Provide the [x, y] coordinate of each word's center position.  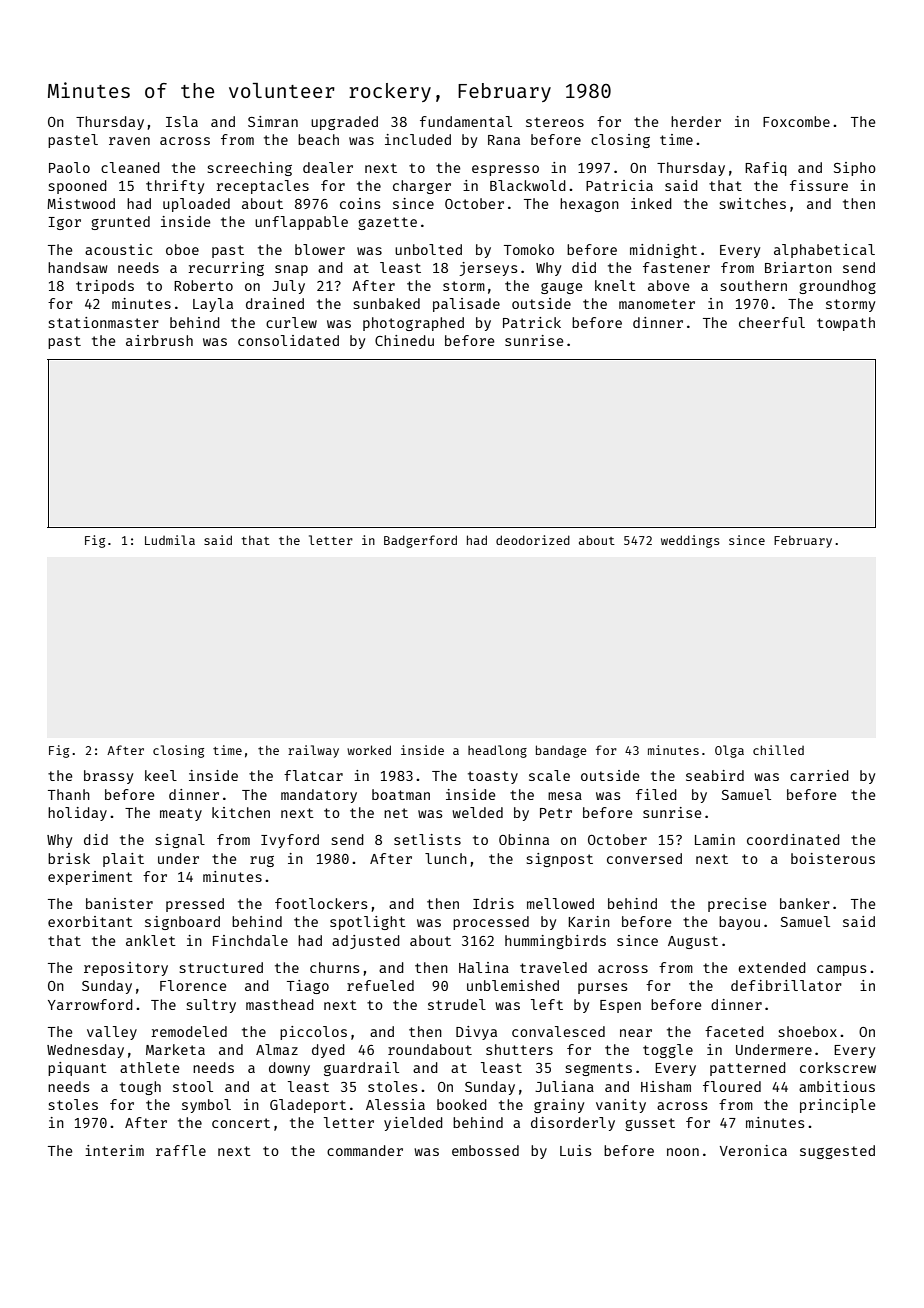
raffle [181, 1150]
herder [696, 121]
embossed [485, 1150]
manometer [657, 304]
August [693, 942]
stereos [555, 122]
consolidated [288, 340]
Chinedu [404, 340]
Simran [273, 121]
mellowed [560, 903]
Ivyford [290, 841]
